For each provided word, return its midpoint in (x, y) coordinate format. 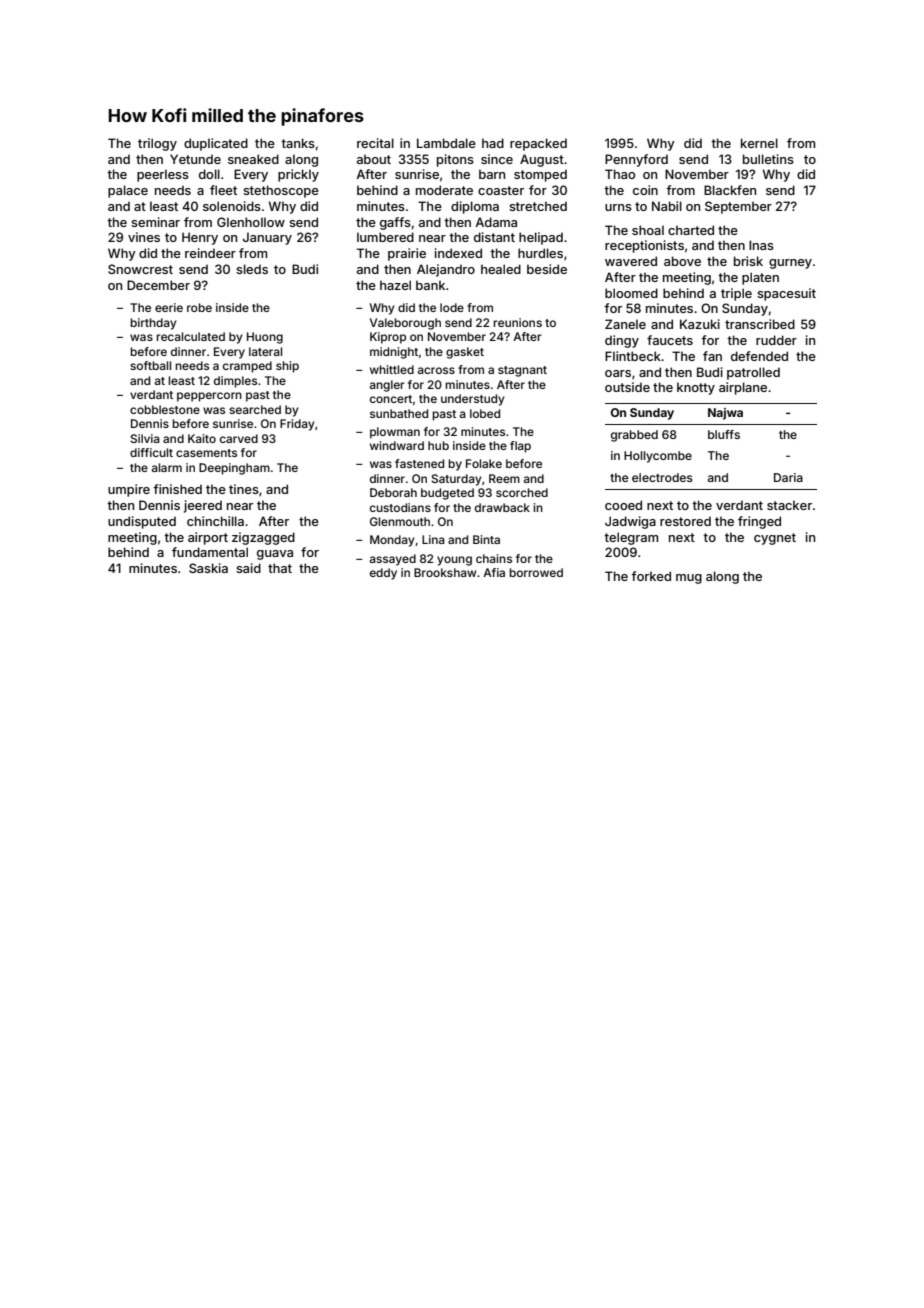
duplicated (216, 144)
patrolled (753, 373)
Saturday (456, 480)
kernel (759, 143)
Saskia (208, 568)
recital (375, 143)
